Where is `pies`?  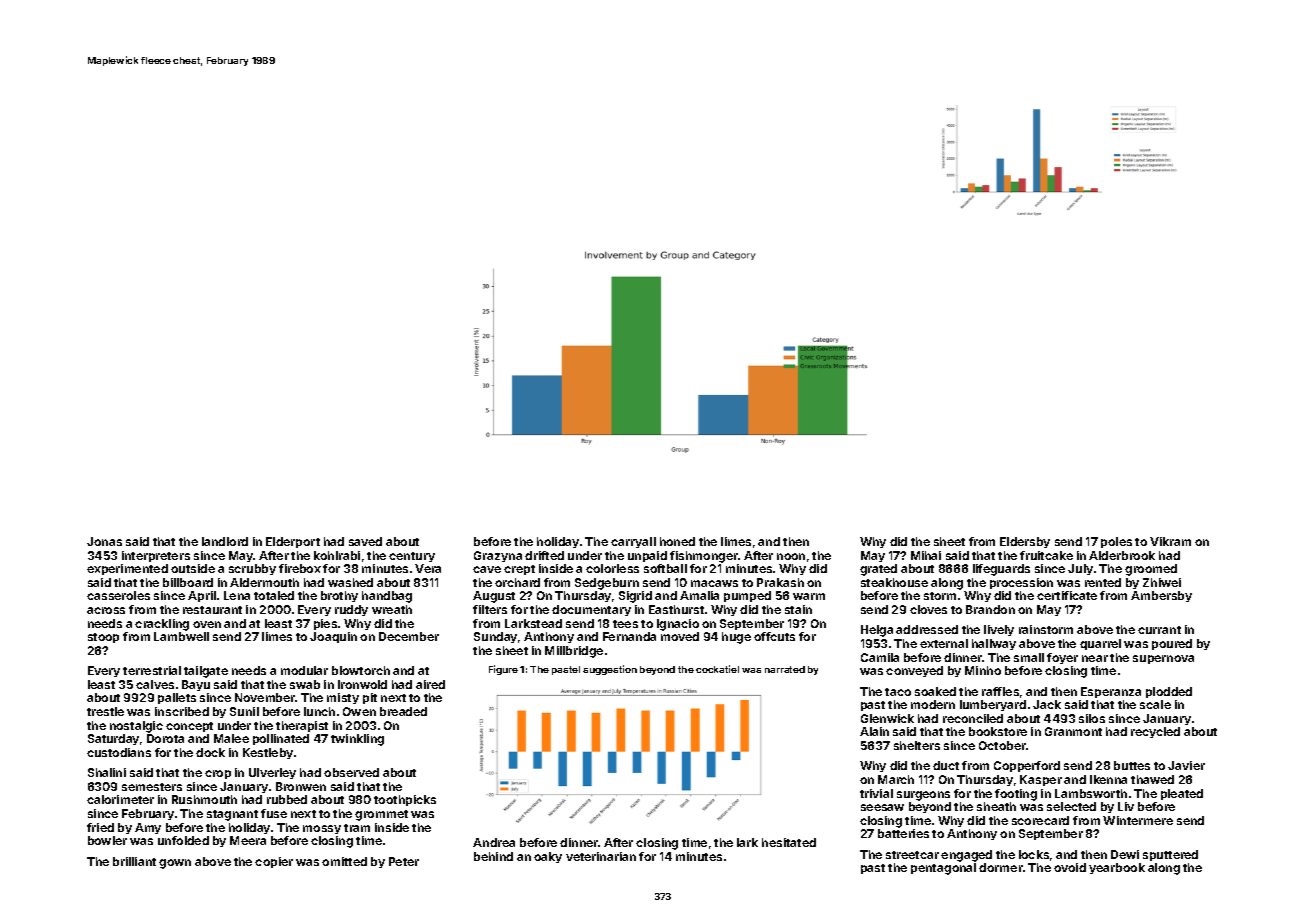
pies is located at coordinates (325, 624).
